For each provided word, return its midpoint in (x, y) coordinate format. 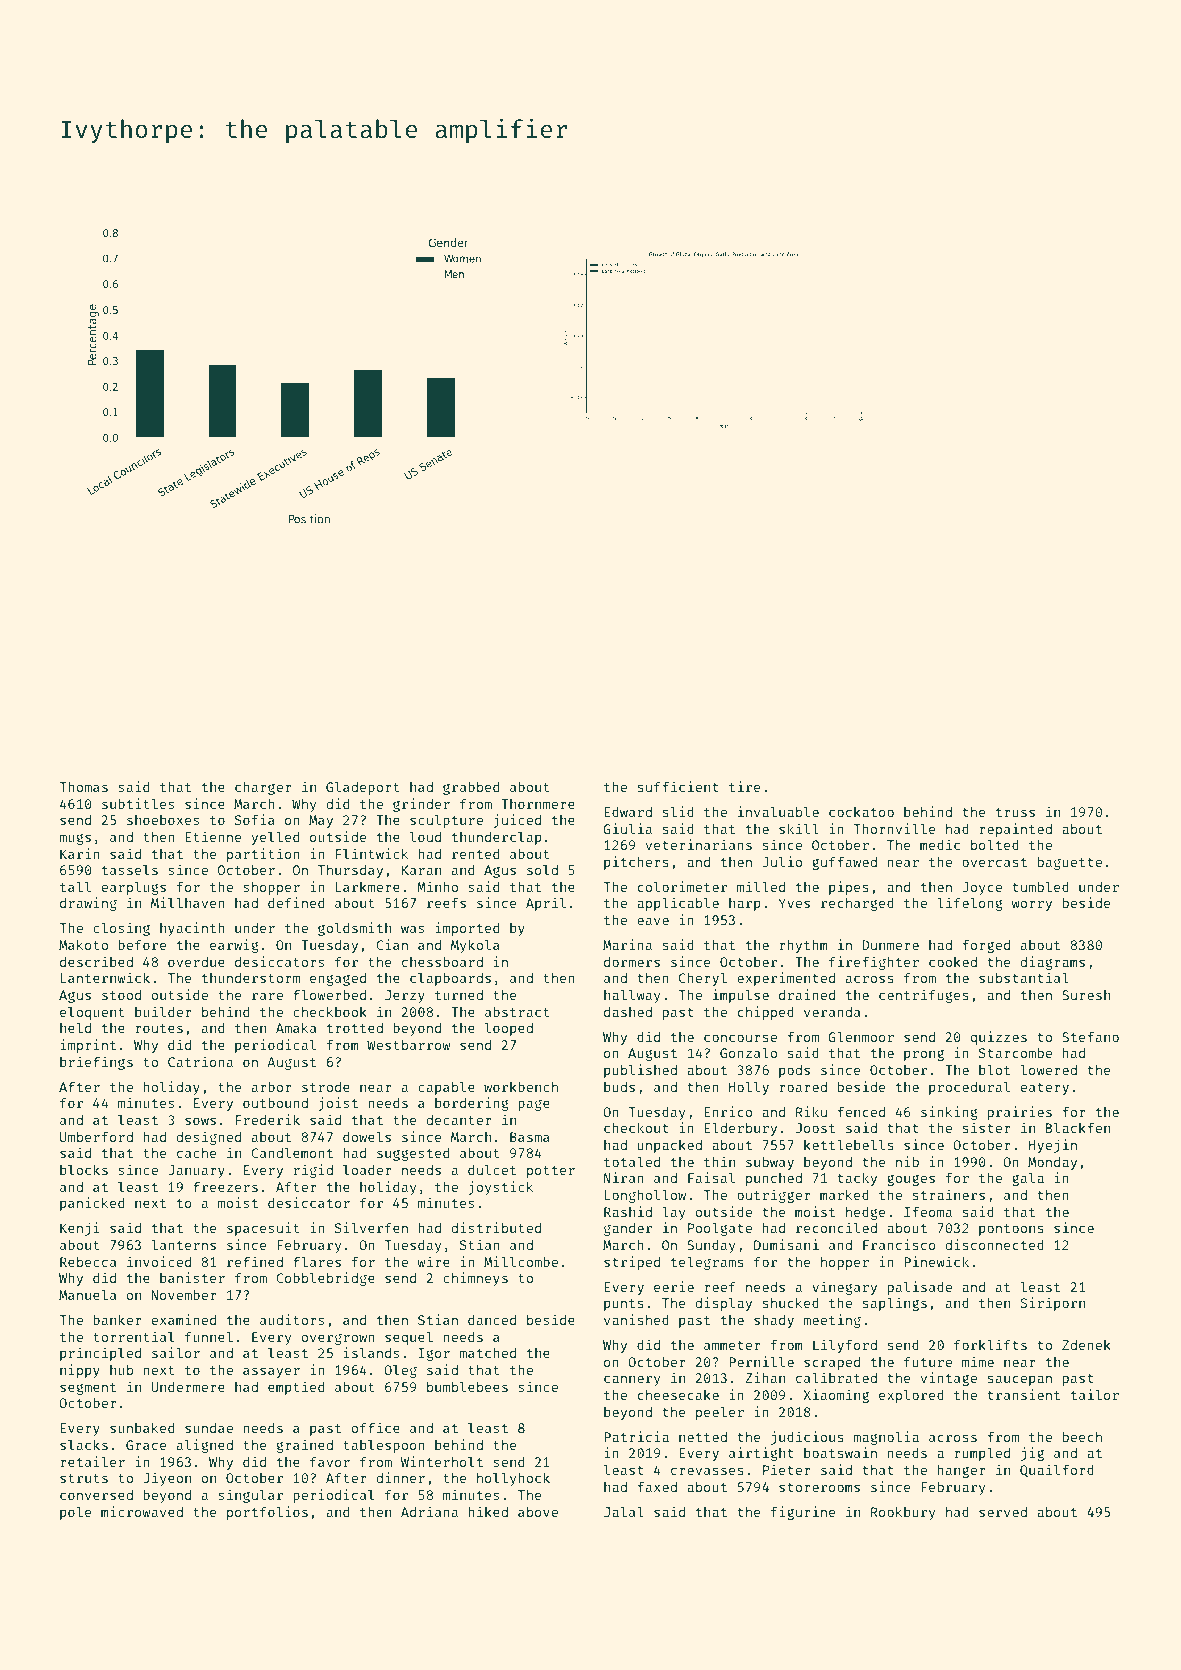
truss (1015, 812)
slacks (84, 1444)
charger (263, 788)
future (928, 1361)
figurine (803, 1513)
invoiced (159, 1261)
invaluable (778, 811)
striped (632, 1263)
